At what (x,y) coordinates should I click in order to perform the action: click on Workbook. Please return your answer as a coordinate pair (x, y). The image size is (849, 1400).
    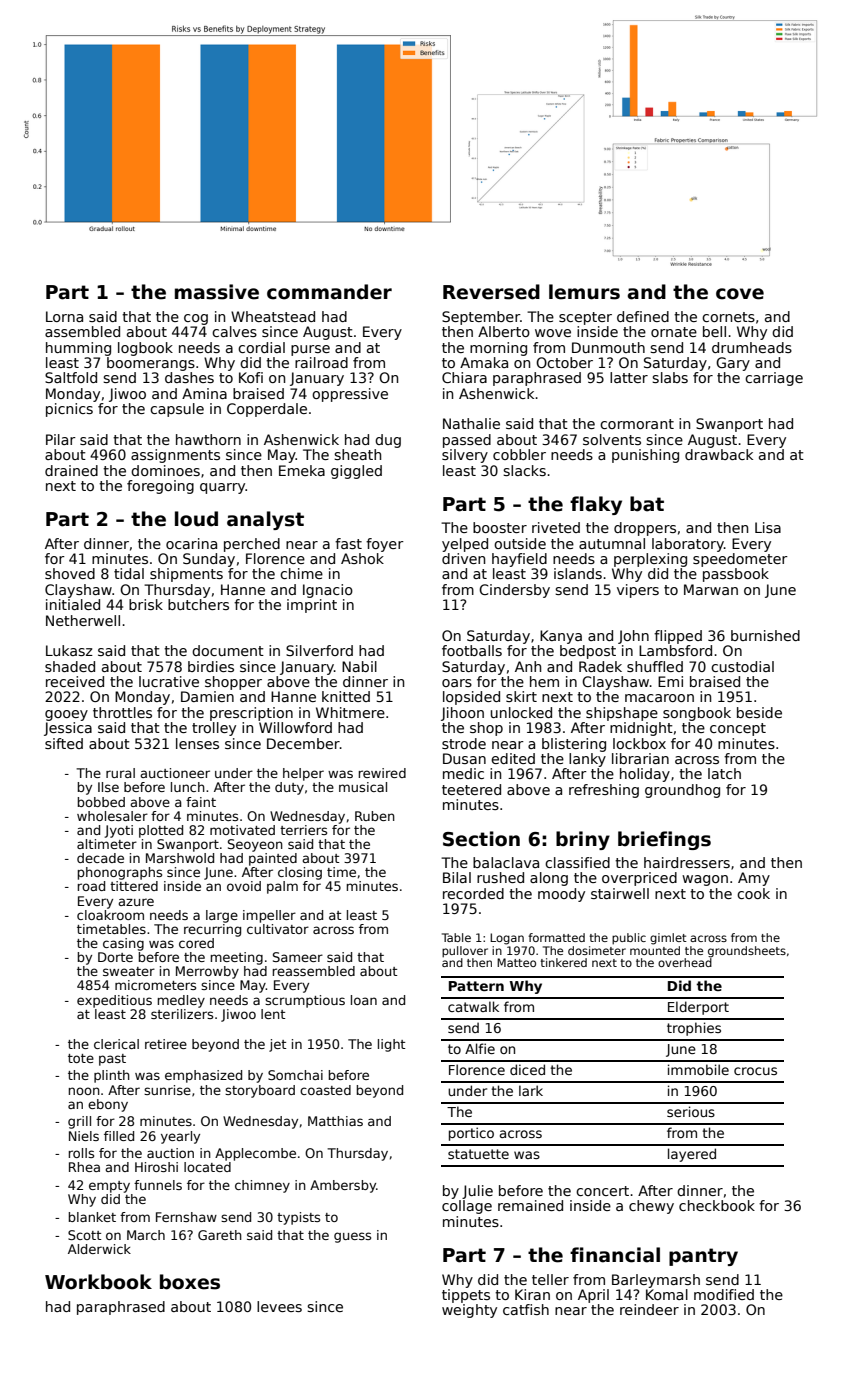
    Looking at the image, I should click on (98, 1282).
